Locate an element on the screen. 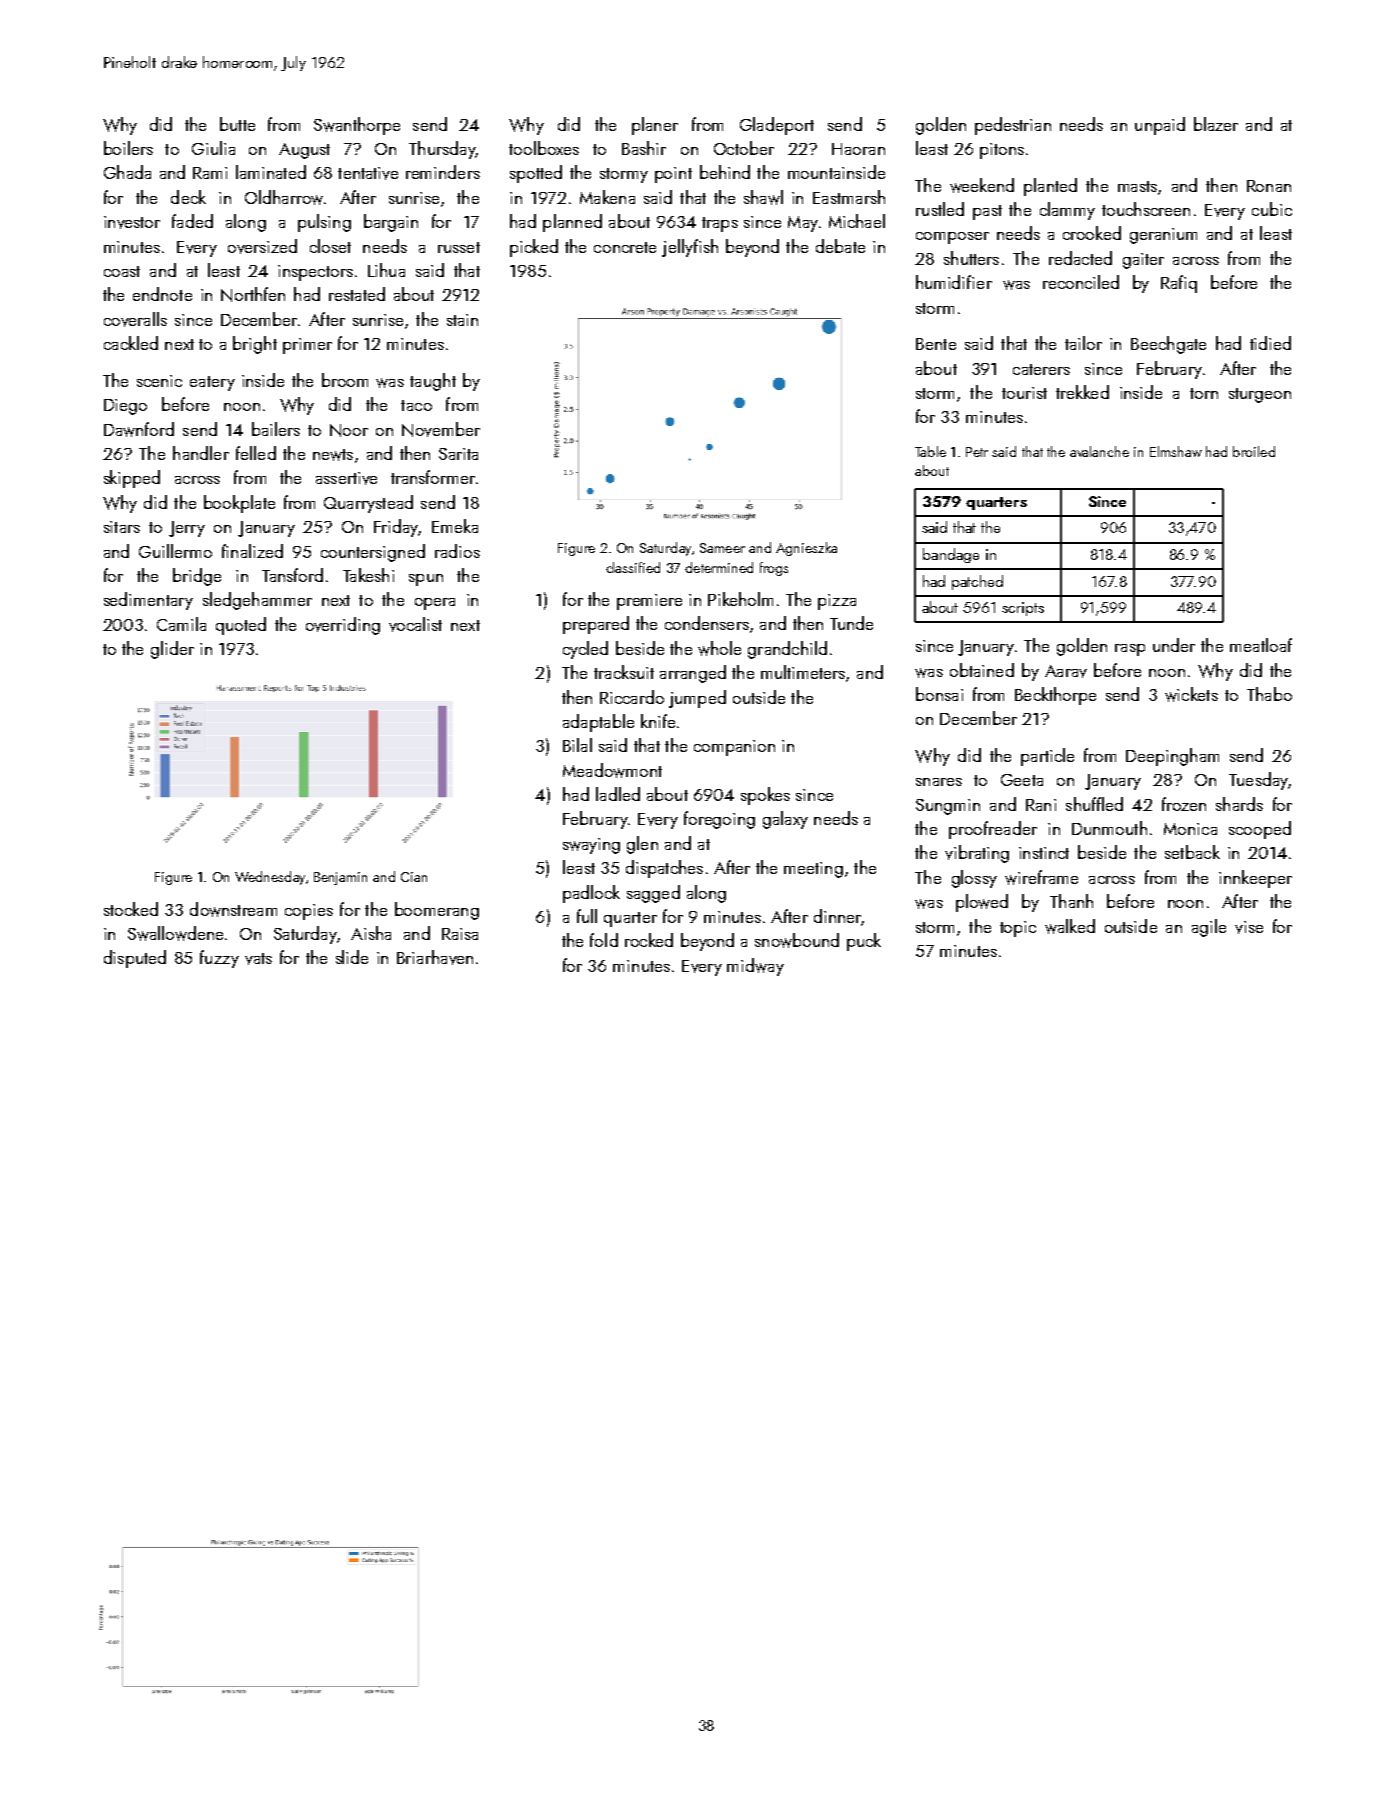 The image size is (1395, 1806). endnote is located at coordinates (162, 294).
